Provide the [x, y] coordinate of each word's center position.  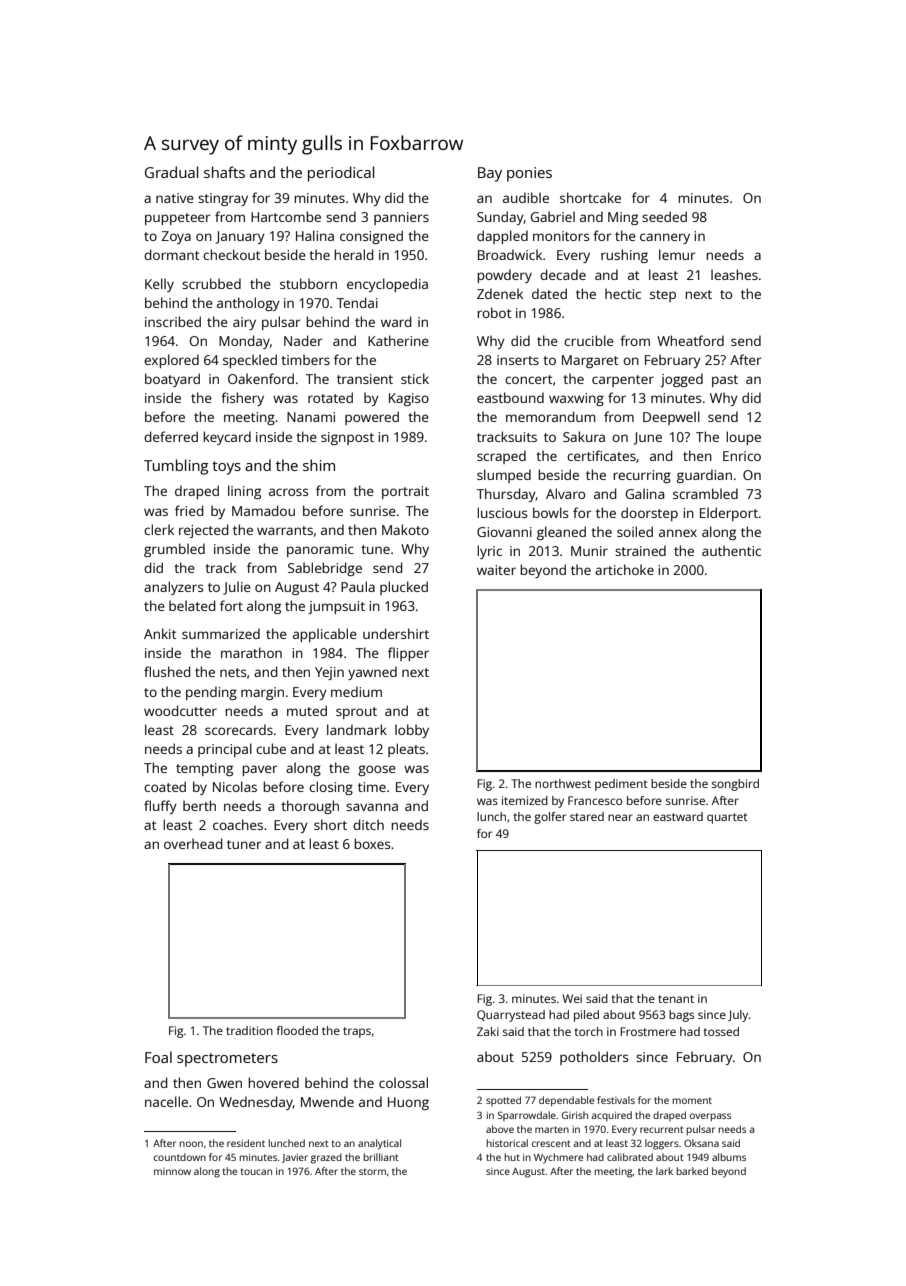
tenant [676, 999]
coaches [238, 824]
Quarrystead [511, 1016]
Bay [490, 174]
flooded [297, 1030]
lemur [677, 254]
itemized [525, 800]
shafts [224, 172]
